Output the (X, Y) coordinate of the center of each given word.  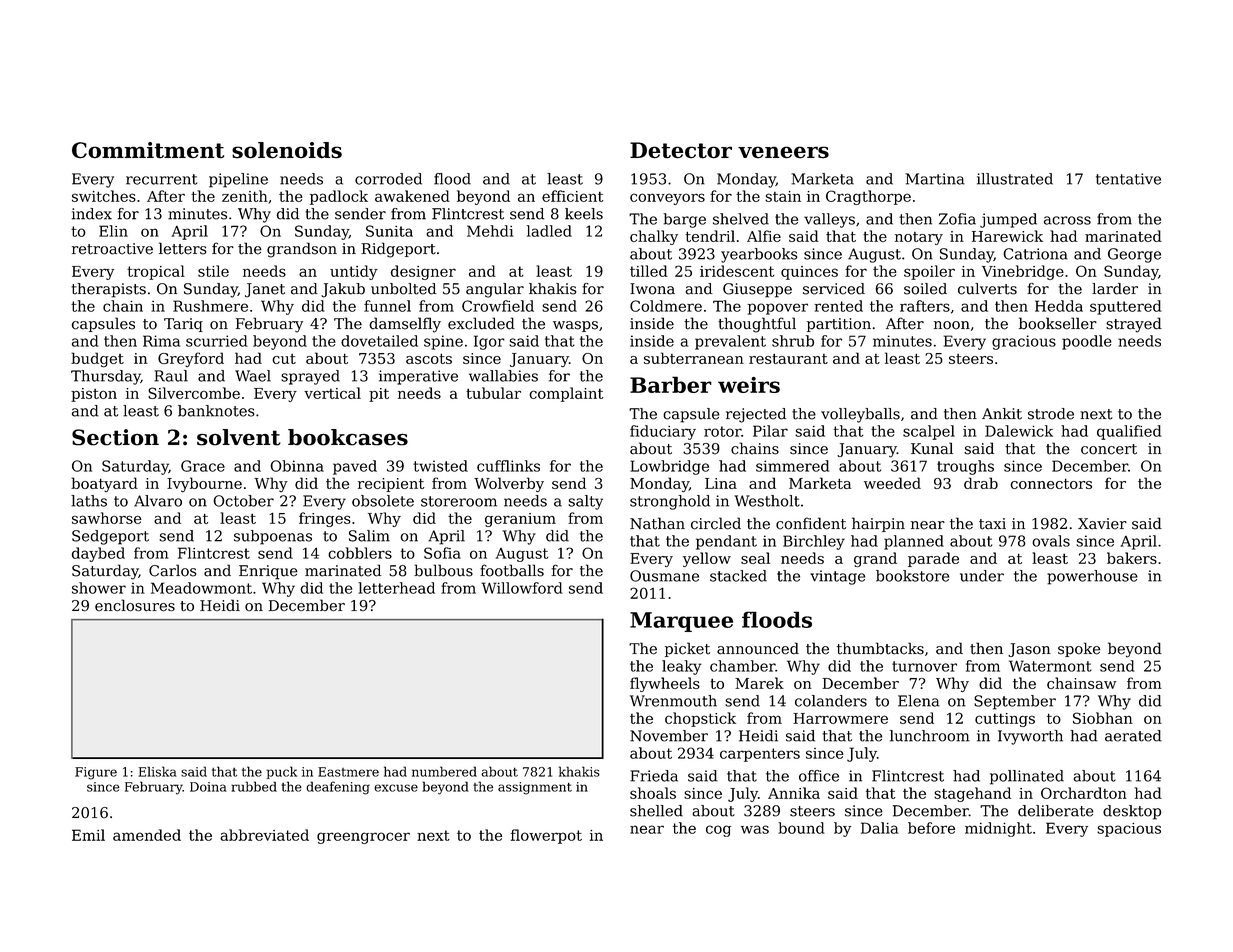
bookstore (912, 576)
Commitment (148, 150)
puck (281, 772)
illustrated (1015, 179)
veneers (783, 152)
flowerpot (546, 836)
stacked (738, 576)
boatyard (104, 484)
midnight (998, 829)
